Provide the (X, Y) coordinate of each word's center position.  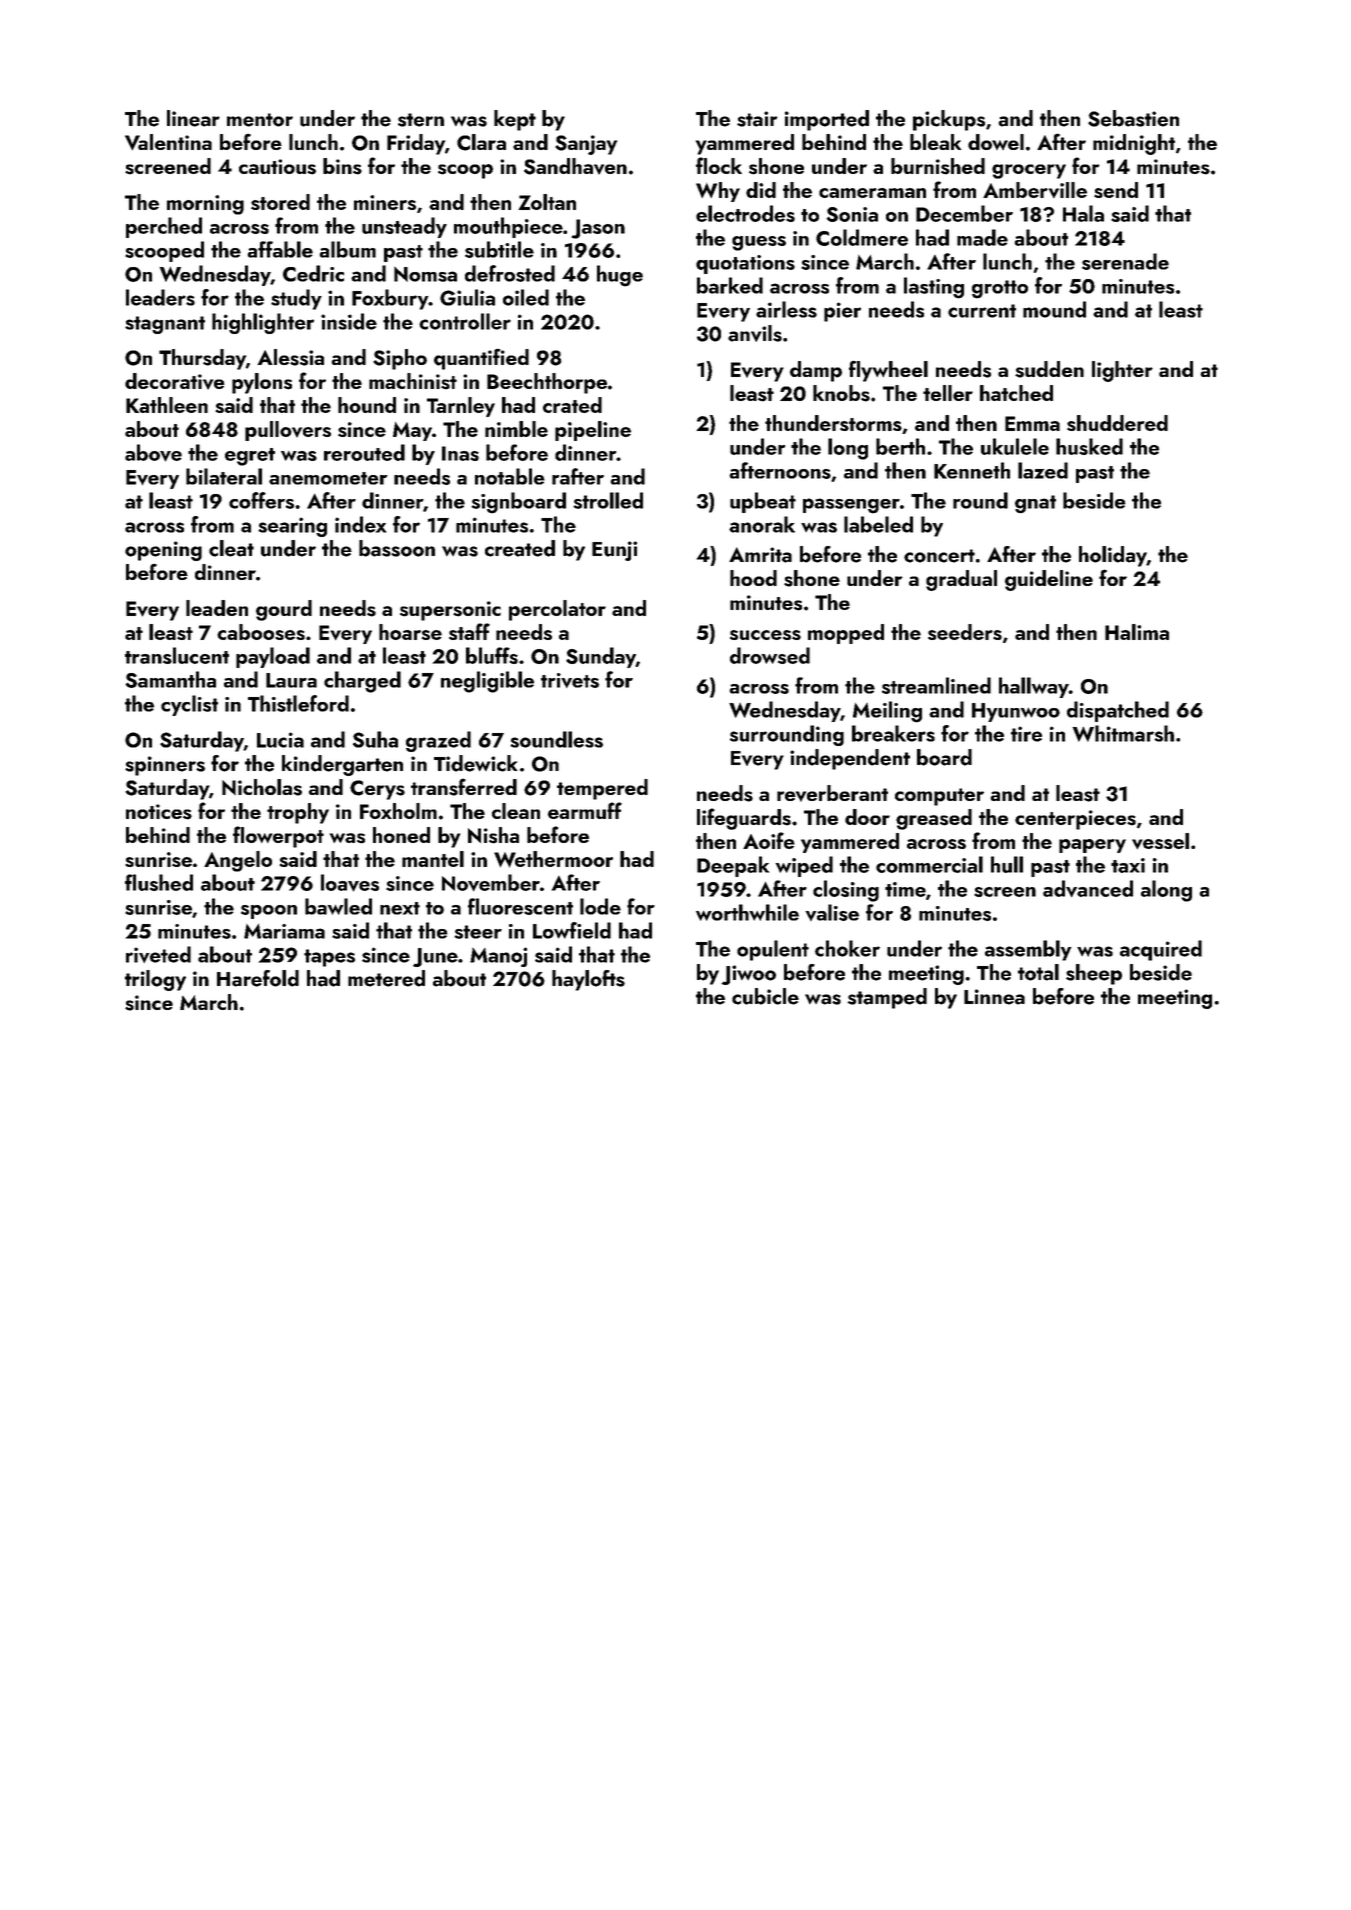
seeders (965, 632)
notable (510, 476)
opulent (773, 950)
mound (1054, 309)
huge (620, 276)
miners (385, 202)
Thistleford (298, 703)
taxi (1128, 865)
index (360, 524)
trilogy (155, 980)
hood (753, 578)
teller (948, 393)
